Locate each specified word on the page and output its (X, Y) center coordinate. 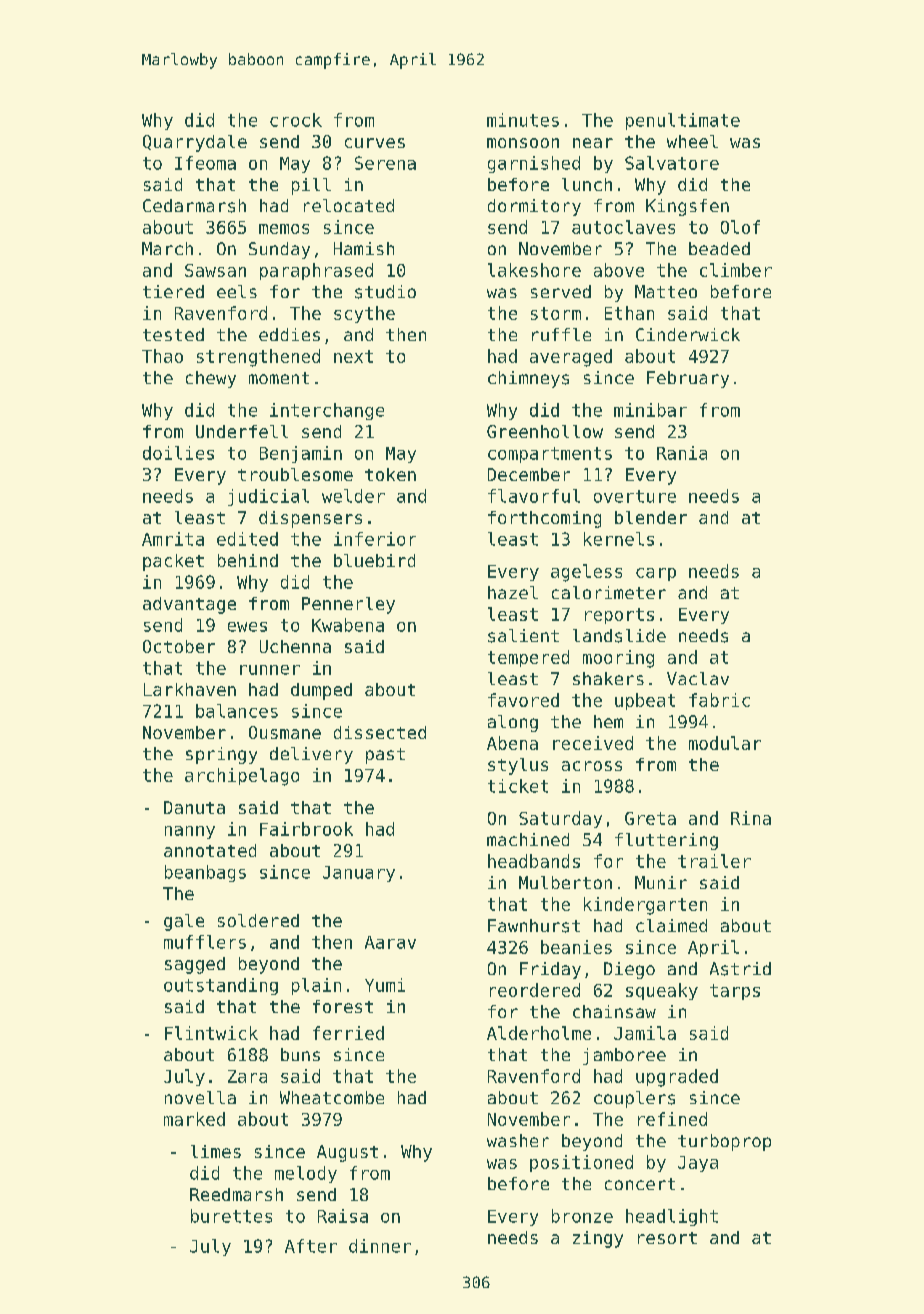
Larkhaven (190, 689)
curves (375, 143)
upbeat (645, 701)
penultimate (683, 121)
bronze (582, 1216)
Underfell (242, 431)
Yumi (385, 985)
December (529, 474)
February (688, 379)
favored (523, 700)
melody (306, 1174)
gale (184, 922)
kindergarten (645, 906)
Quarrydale (195, 143)
